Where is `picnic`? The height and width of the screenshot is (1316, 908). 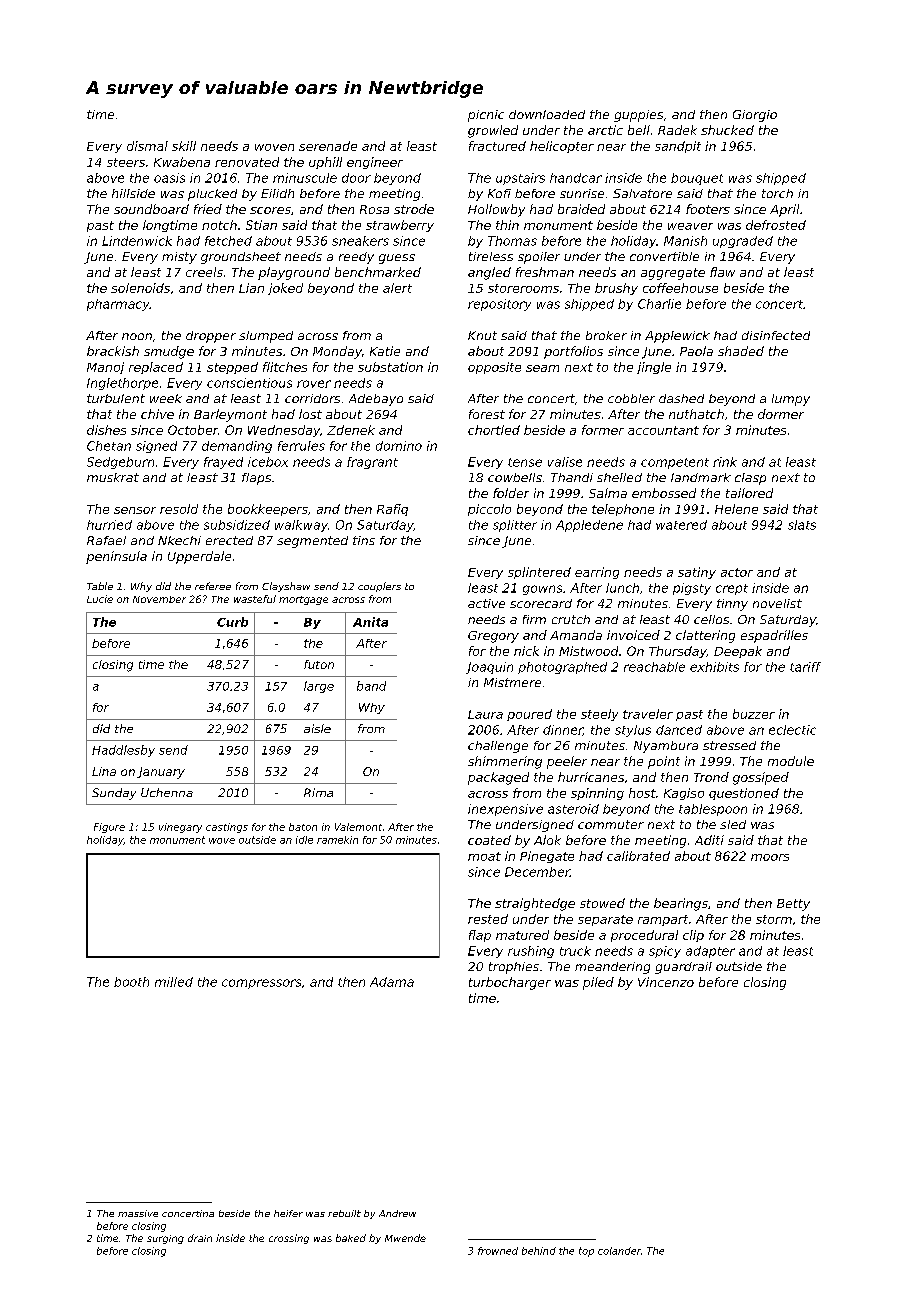 picnic is located at coordinates (486, 116).
